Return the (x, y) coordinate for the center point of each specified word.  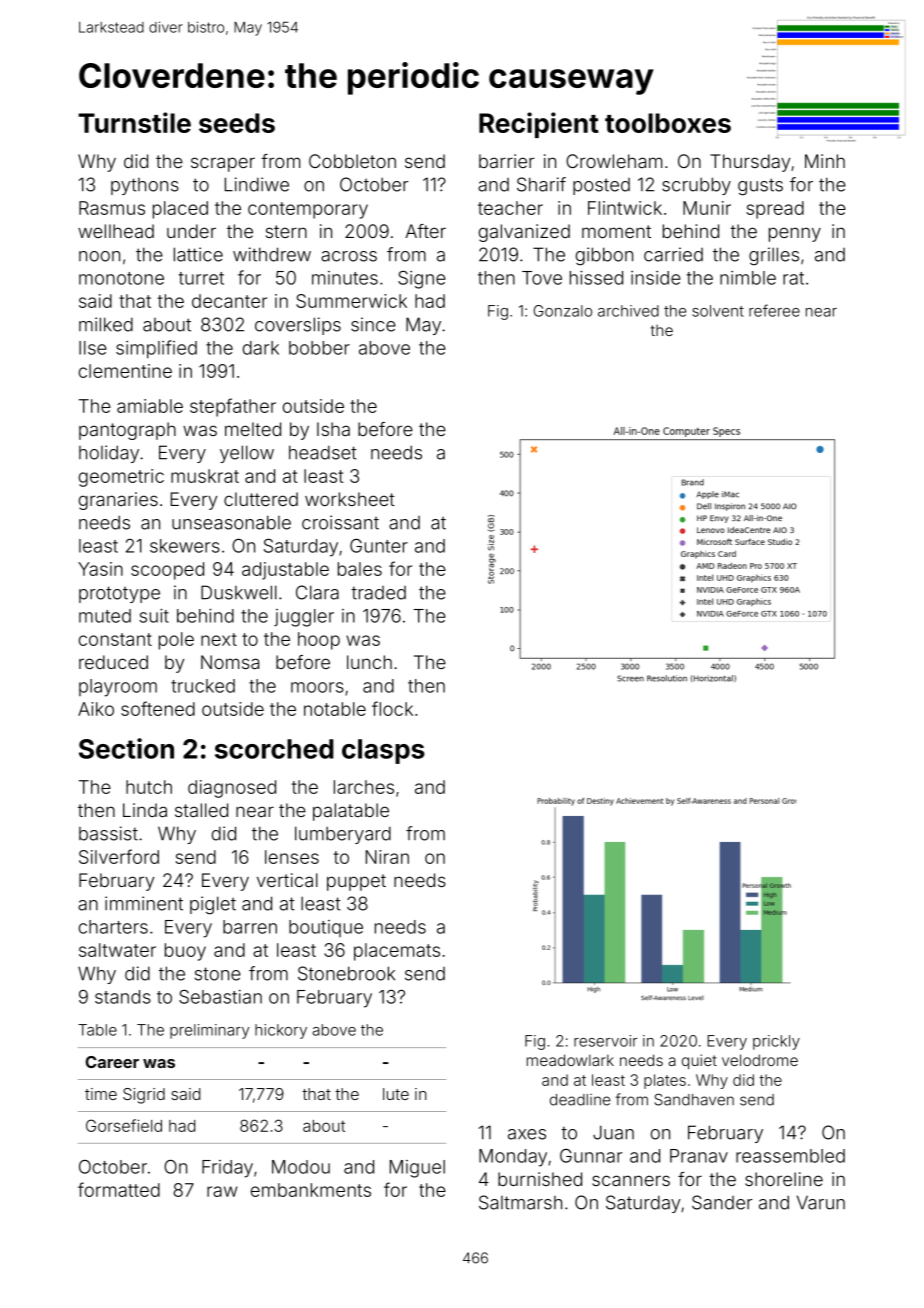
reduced (113, 662)
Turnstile (134, 122)
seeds (237, 123)
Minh (825, 161)
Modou (301, 1167)
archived (628, 311)
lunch (369, 662)
